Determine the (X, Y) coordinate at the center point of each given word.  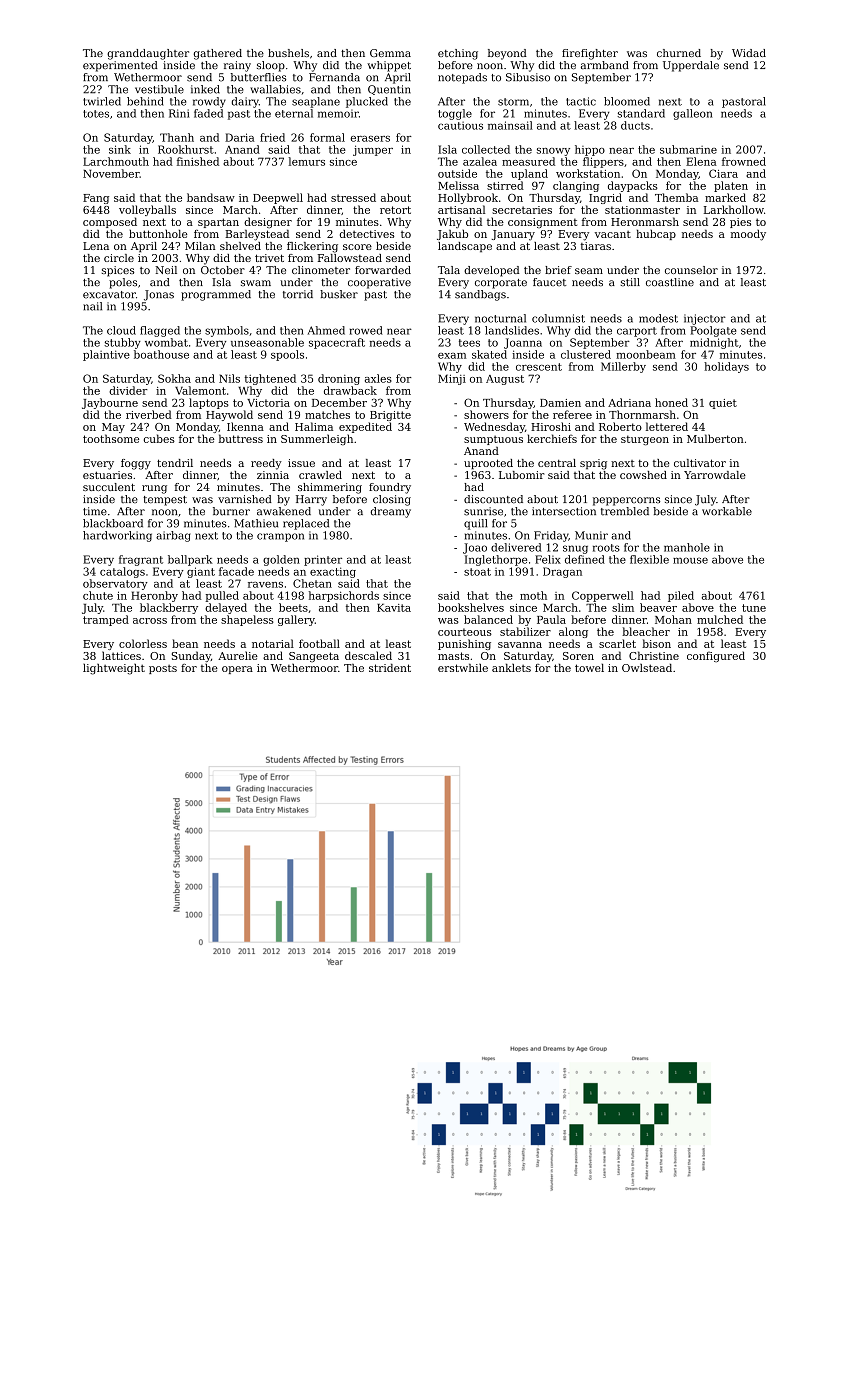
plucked (367, 102)
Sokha (174, 378)
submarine (688, 149)
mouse (690, 560)
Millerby (623, 367)
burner (231, 511)
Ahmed (326, 330)
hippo (590, 150)
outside (457, 173)
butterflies (258, 77)
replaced (306, 524)
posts (163, 669)
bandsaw (211, 197)
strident (390, 668)
